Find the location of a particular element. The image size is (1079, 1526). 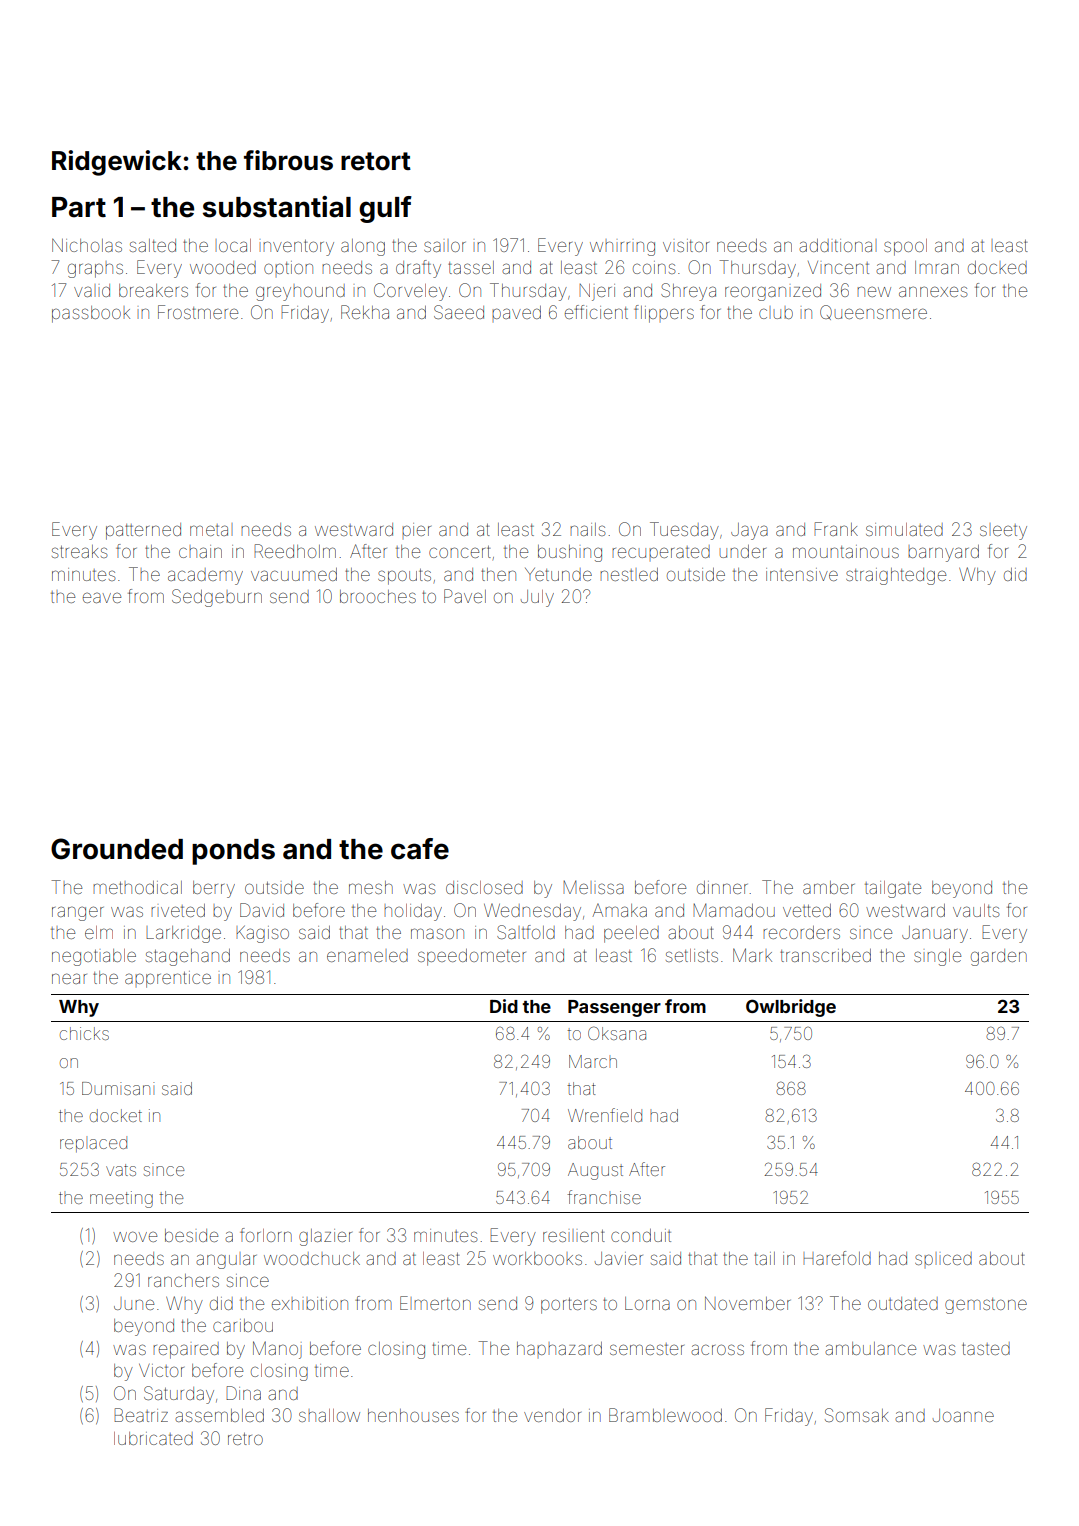

ranger is located at coordinates (77, 913).
